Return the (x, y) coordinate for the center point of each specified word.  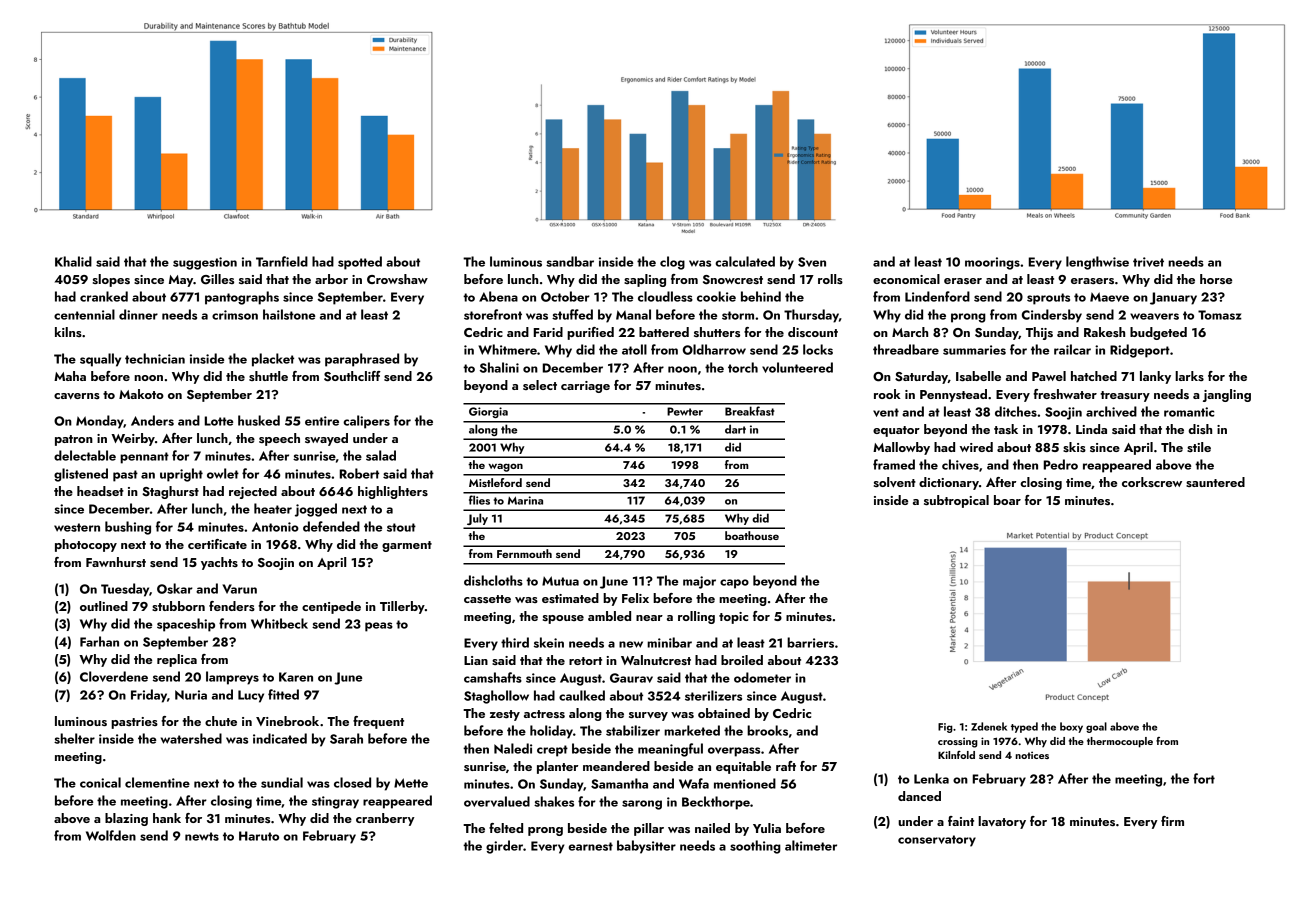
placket (273, 360)
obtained (724, 713)
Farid (548, 332)
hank (167, 818)
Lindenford (937, 296)
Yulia (767, 828)
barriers (810, 642)
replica (177, 660)
